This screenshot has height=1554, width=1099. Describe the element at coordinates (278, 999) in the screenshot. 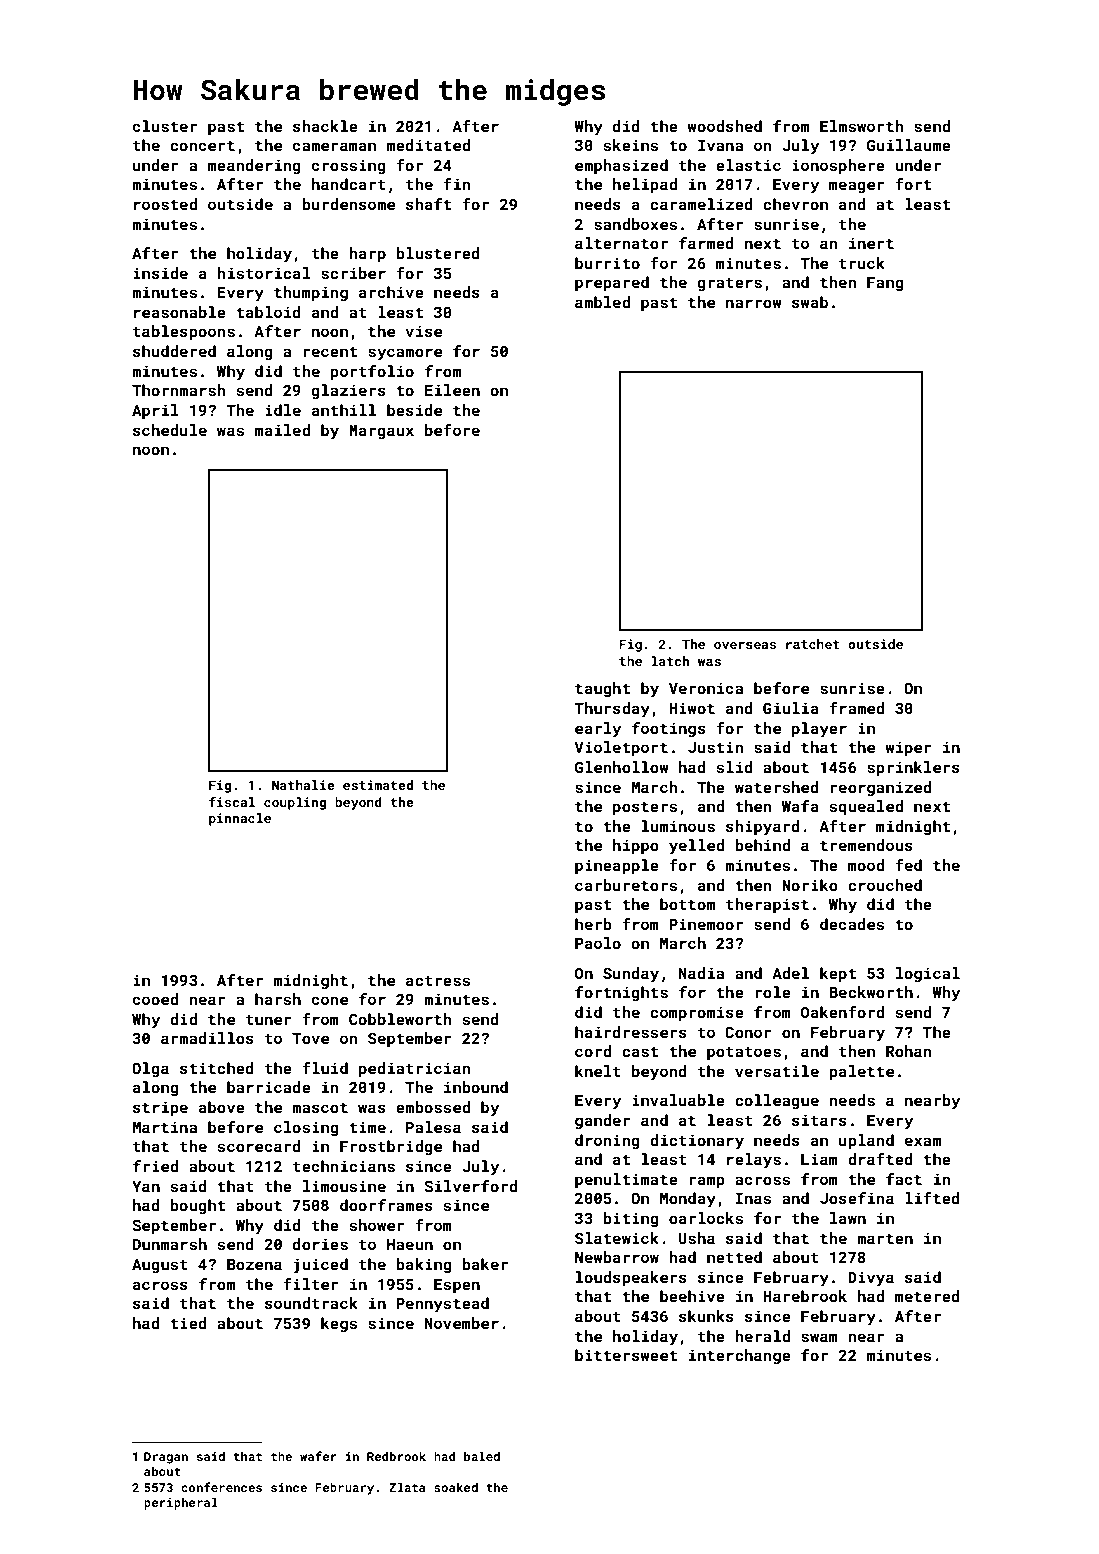

I see `harsh` at that location.
